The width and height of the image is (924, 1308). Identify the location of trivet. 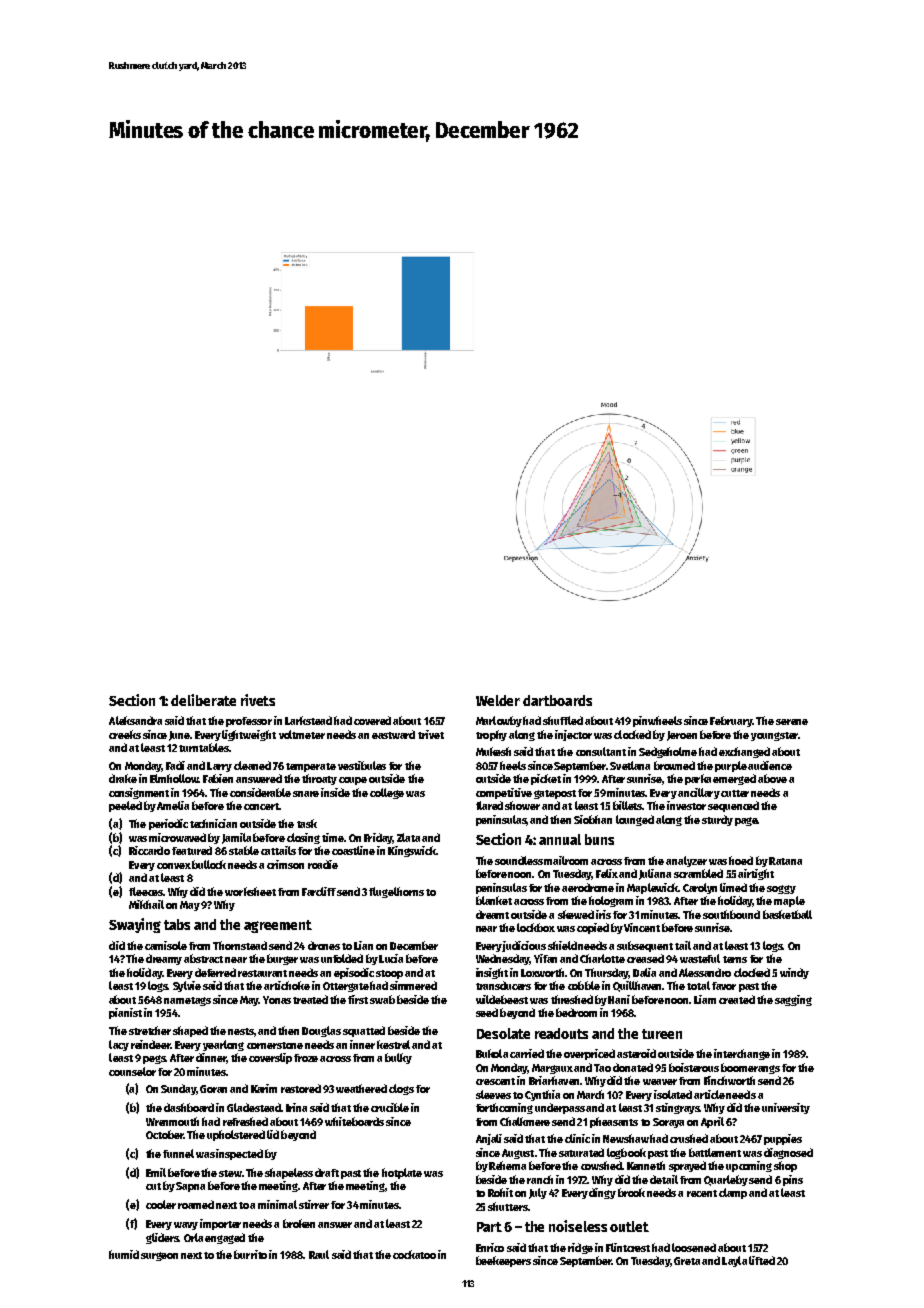
(431, 734).
